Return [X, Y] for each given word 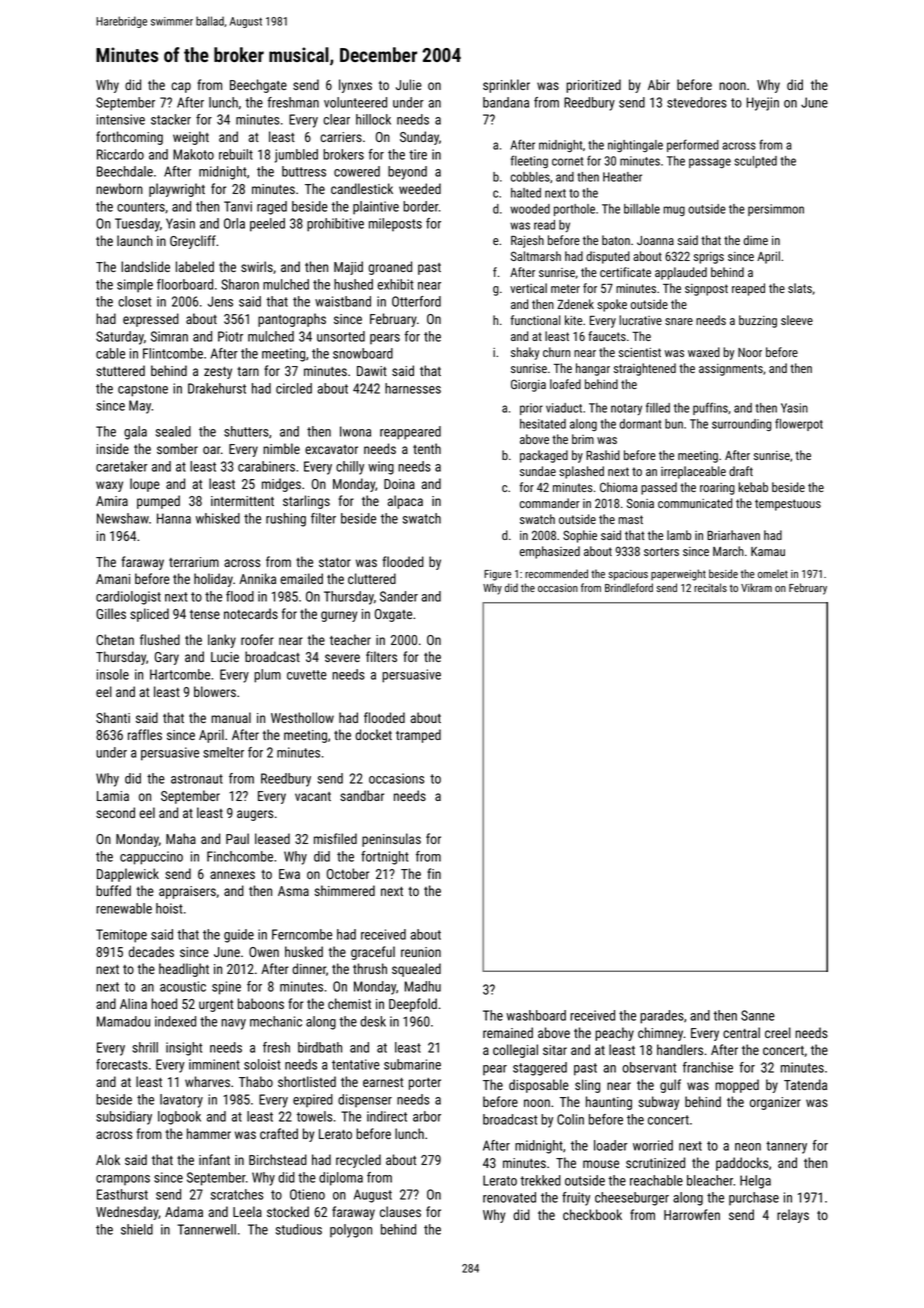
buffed [113, 890]
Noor [750, 352]
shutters [246, 431]
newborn [119, 188]
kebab [753, 487]
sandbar [362, 795]
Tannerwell [207, 1229]
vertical [528, 288]
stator [335, 562]
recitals [710, 587]
